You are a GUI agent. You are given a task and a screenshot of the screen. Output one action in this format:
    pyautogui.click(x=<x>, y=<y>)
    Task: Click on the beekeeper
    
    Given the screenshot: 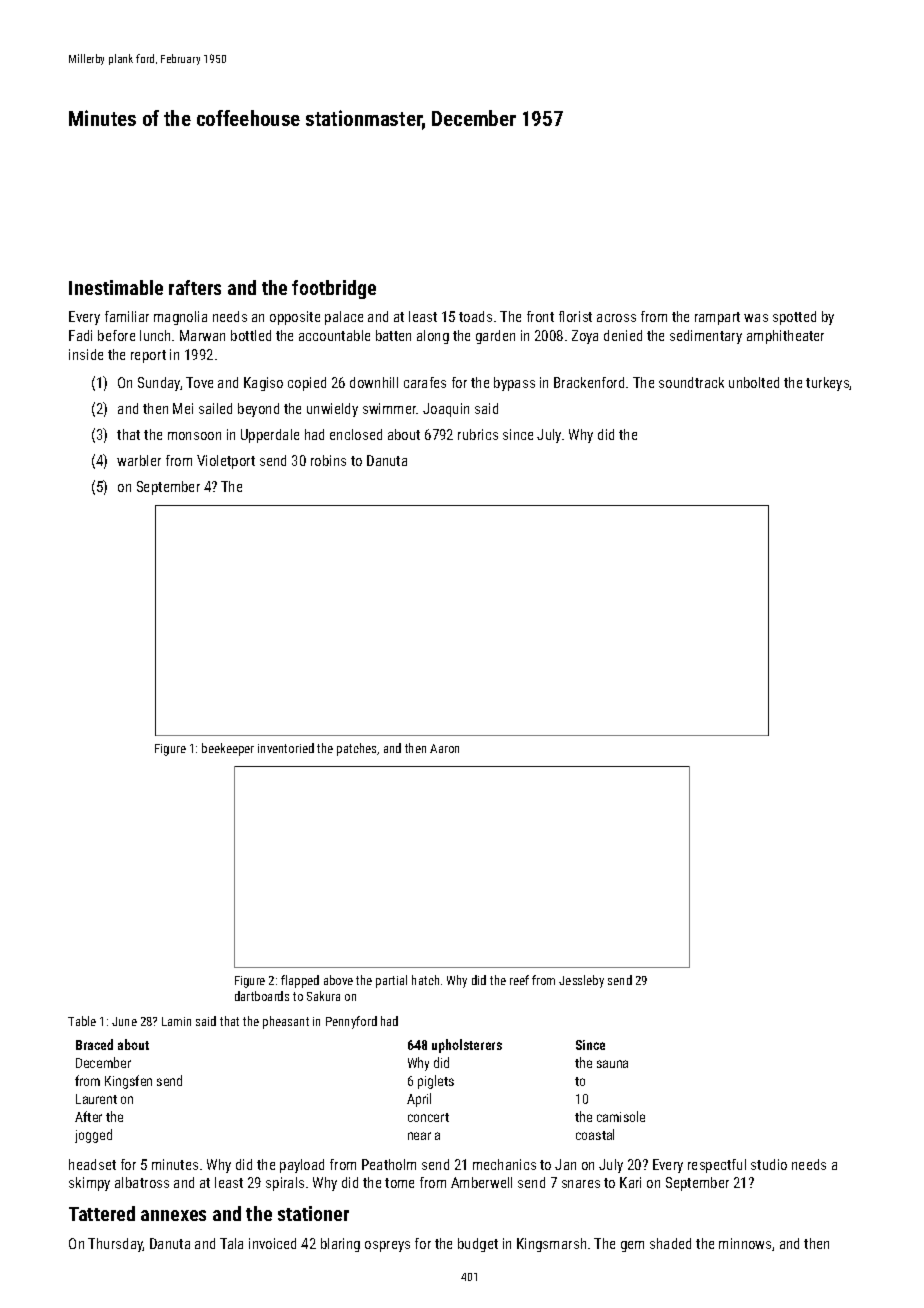 What is the action you would take?
    pyautogui.click(x=228, y=749)
